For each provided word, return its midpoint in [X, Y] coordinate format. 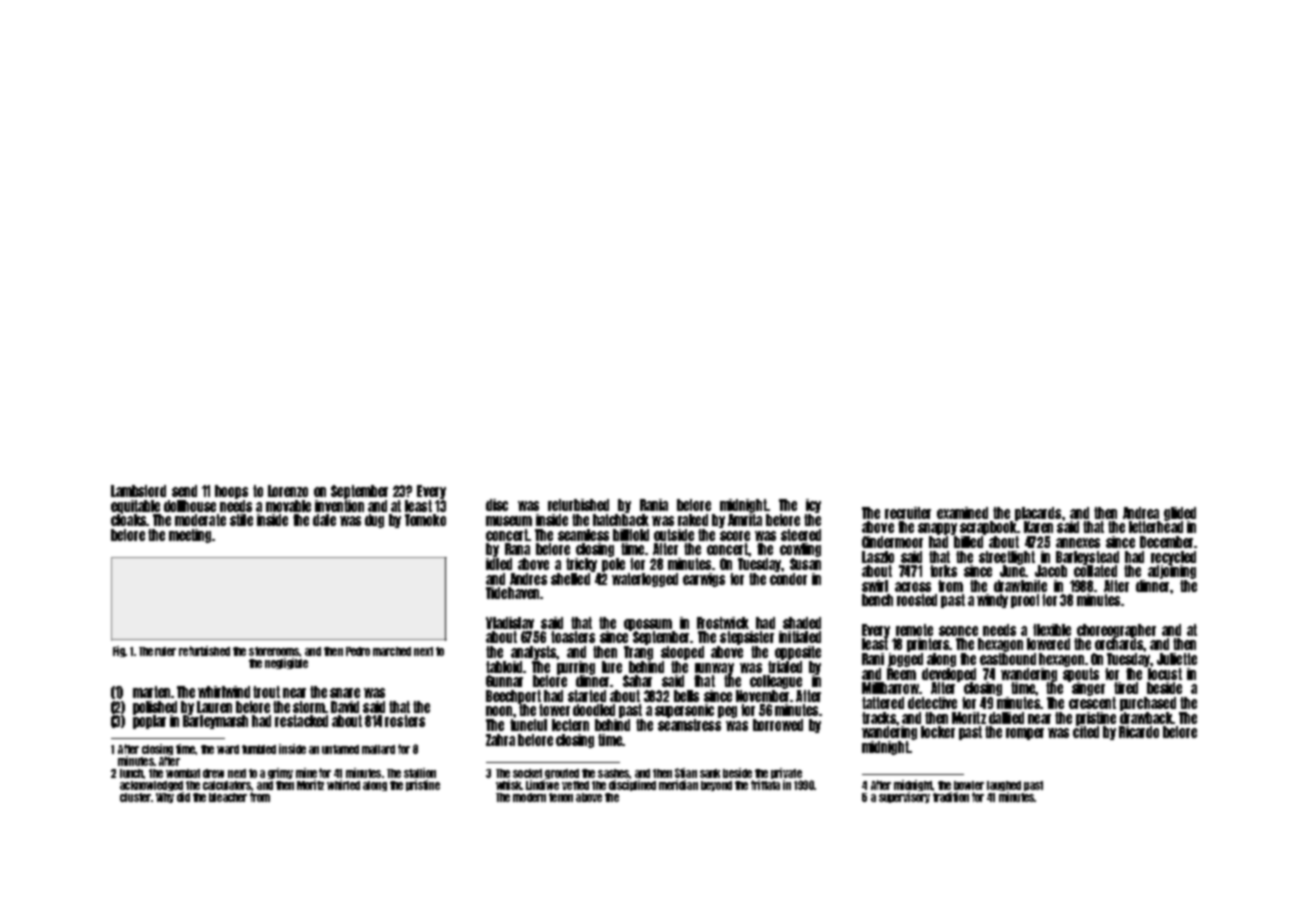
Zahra [500, 740]
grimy [280, 773]
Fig [119, 651]
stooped [682, 653]
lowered [1048, 644]
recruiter [908, 513]
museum [509, 521]
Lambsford [138, 491]
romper [1025, 734]
